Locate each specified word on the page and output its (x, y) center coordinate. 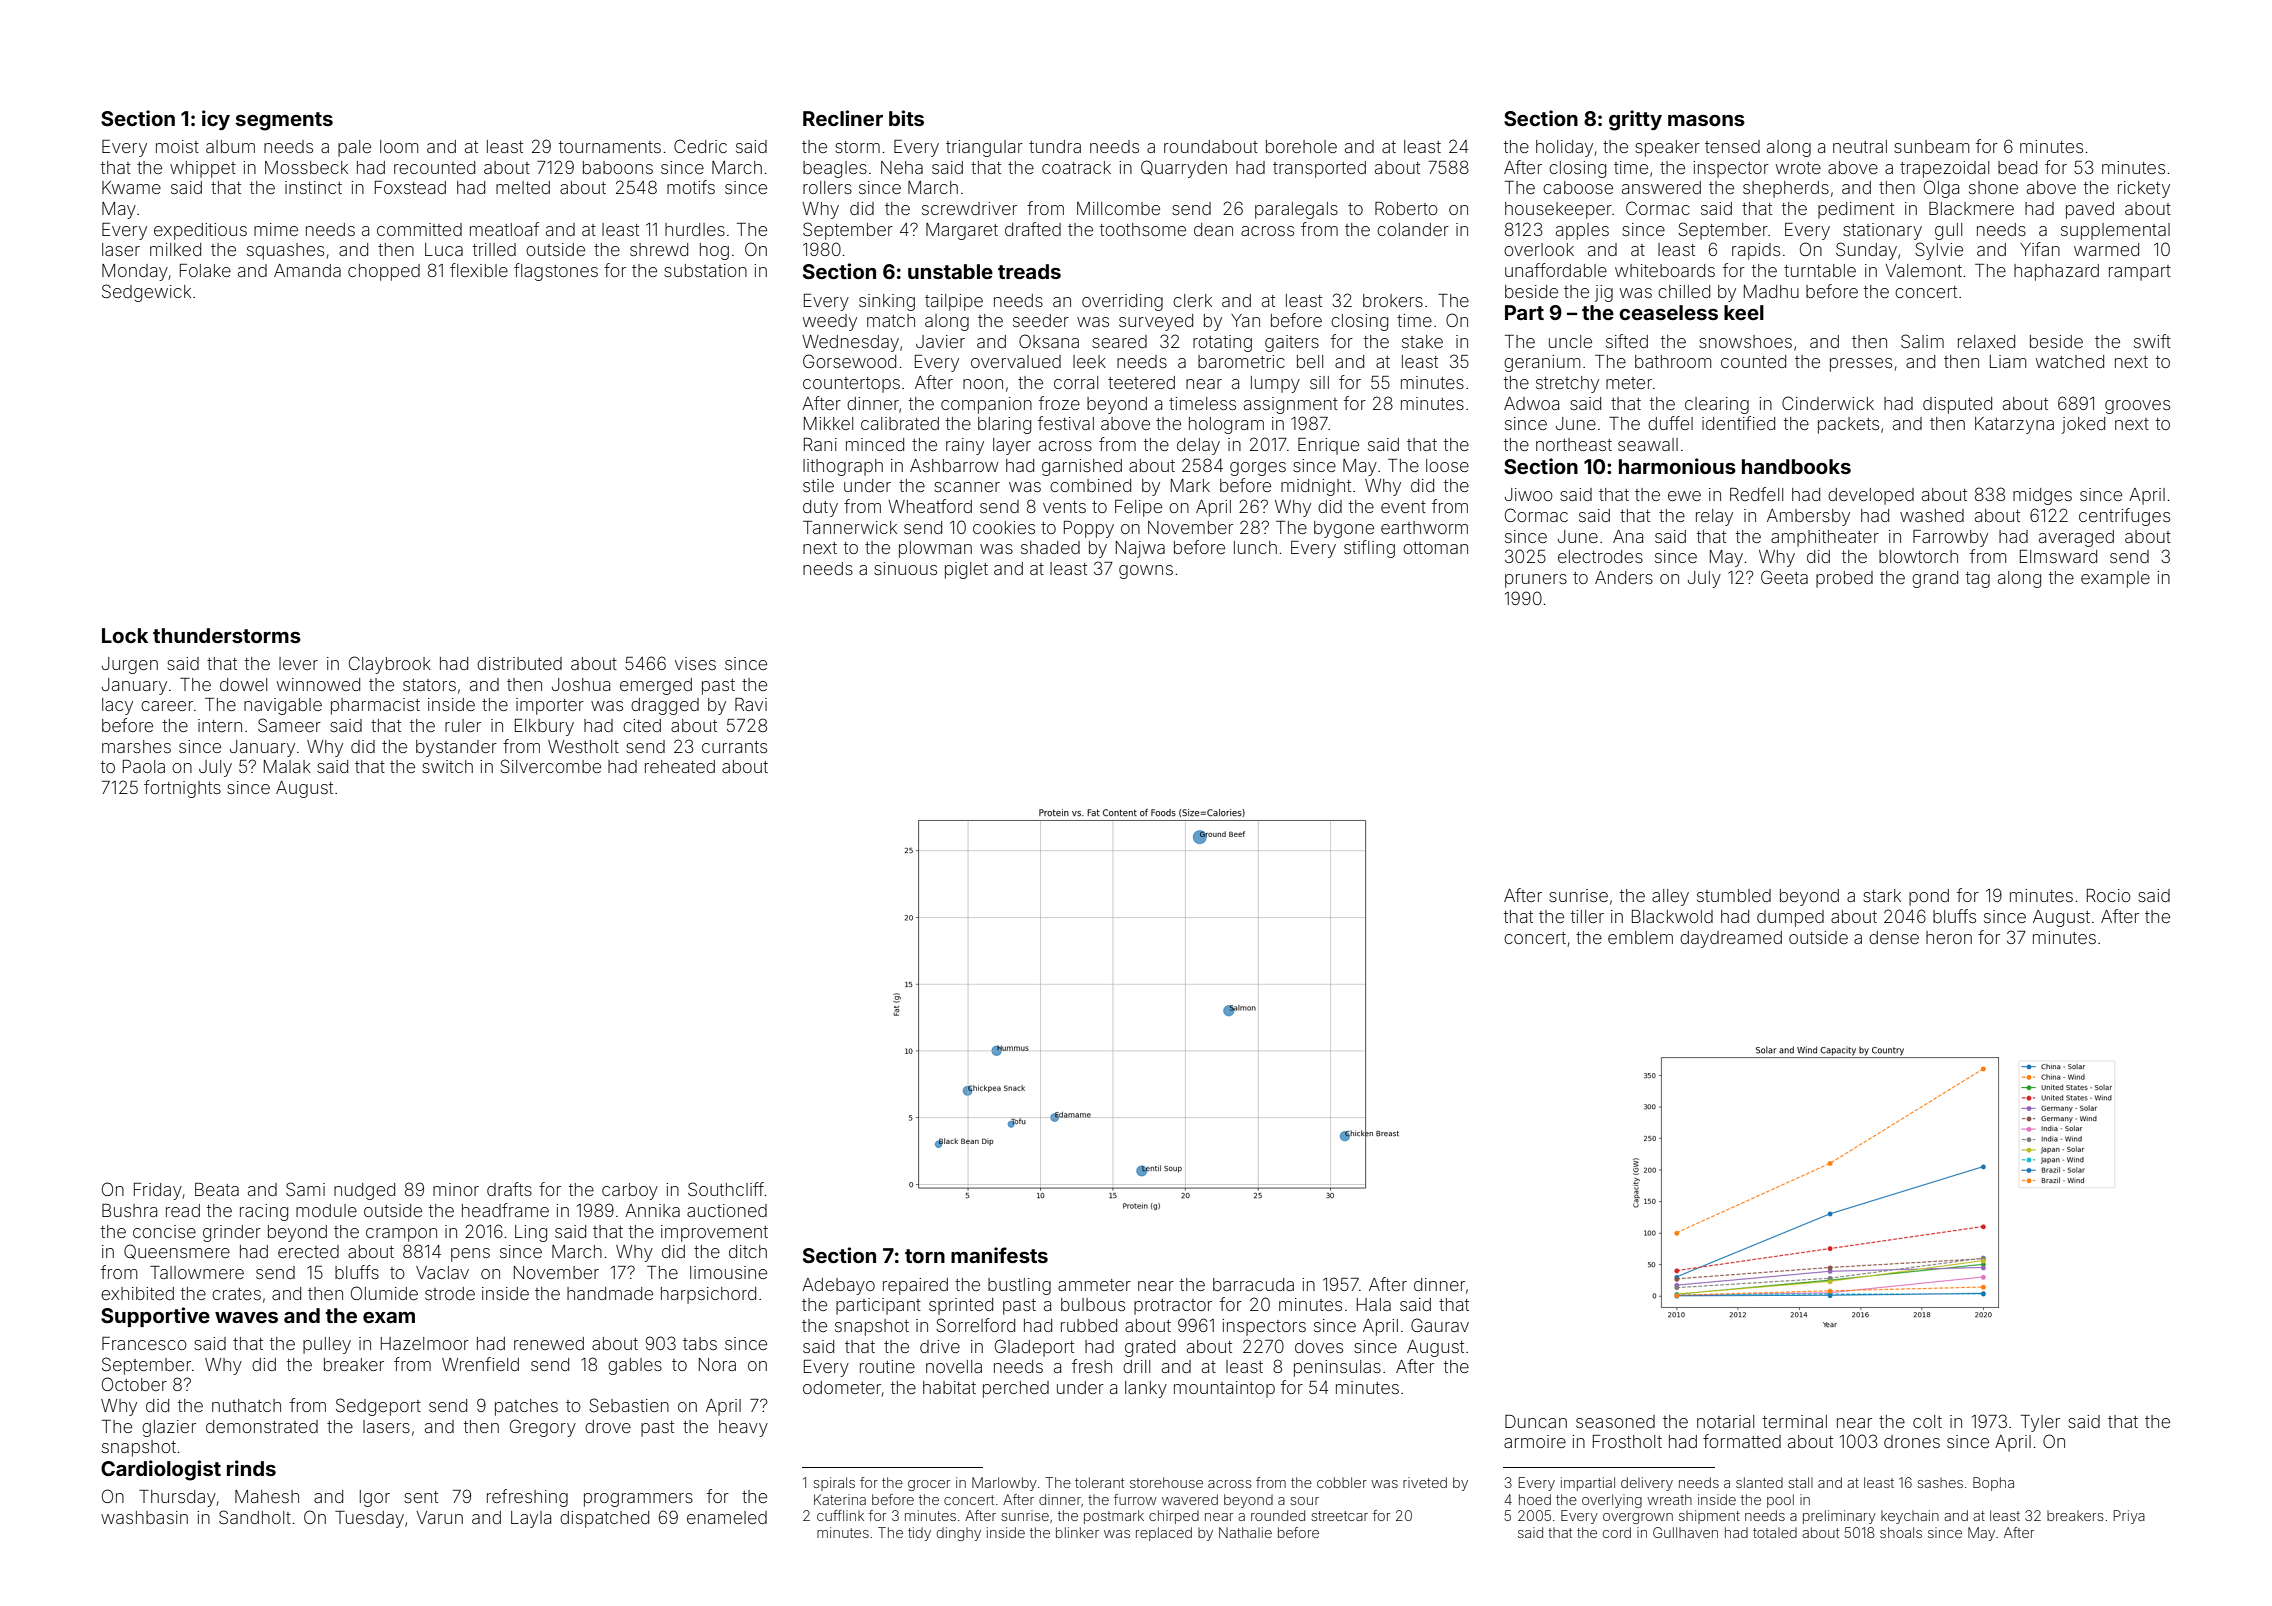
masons (1706, 120)
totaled (1775, 1532)
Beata (217, 1189)
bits (906, 118)
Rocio (2109, 895)
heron (1949, 937)
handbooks (1796, 466)
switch (447, 766)
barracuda (1253, 1284)
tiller (1587, 916)
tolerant (1099, 1482)
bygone (1344, 529)
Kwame (131, 187)
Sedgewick (146, 293)
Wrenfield (480, 1364)
